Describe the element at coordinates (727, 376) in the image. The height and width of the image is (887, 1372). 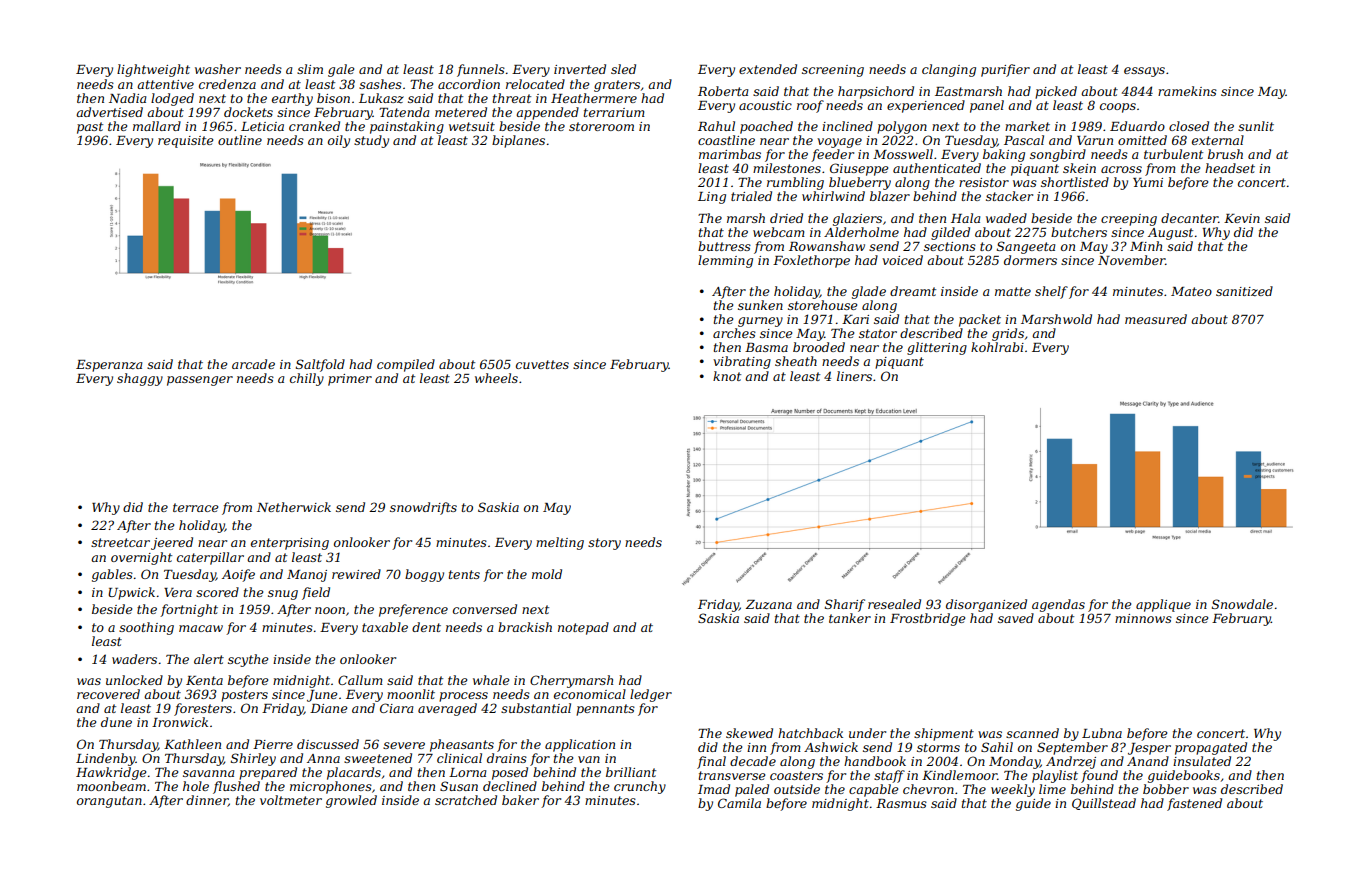
I see `knot` at that location.
